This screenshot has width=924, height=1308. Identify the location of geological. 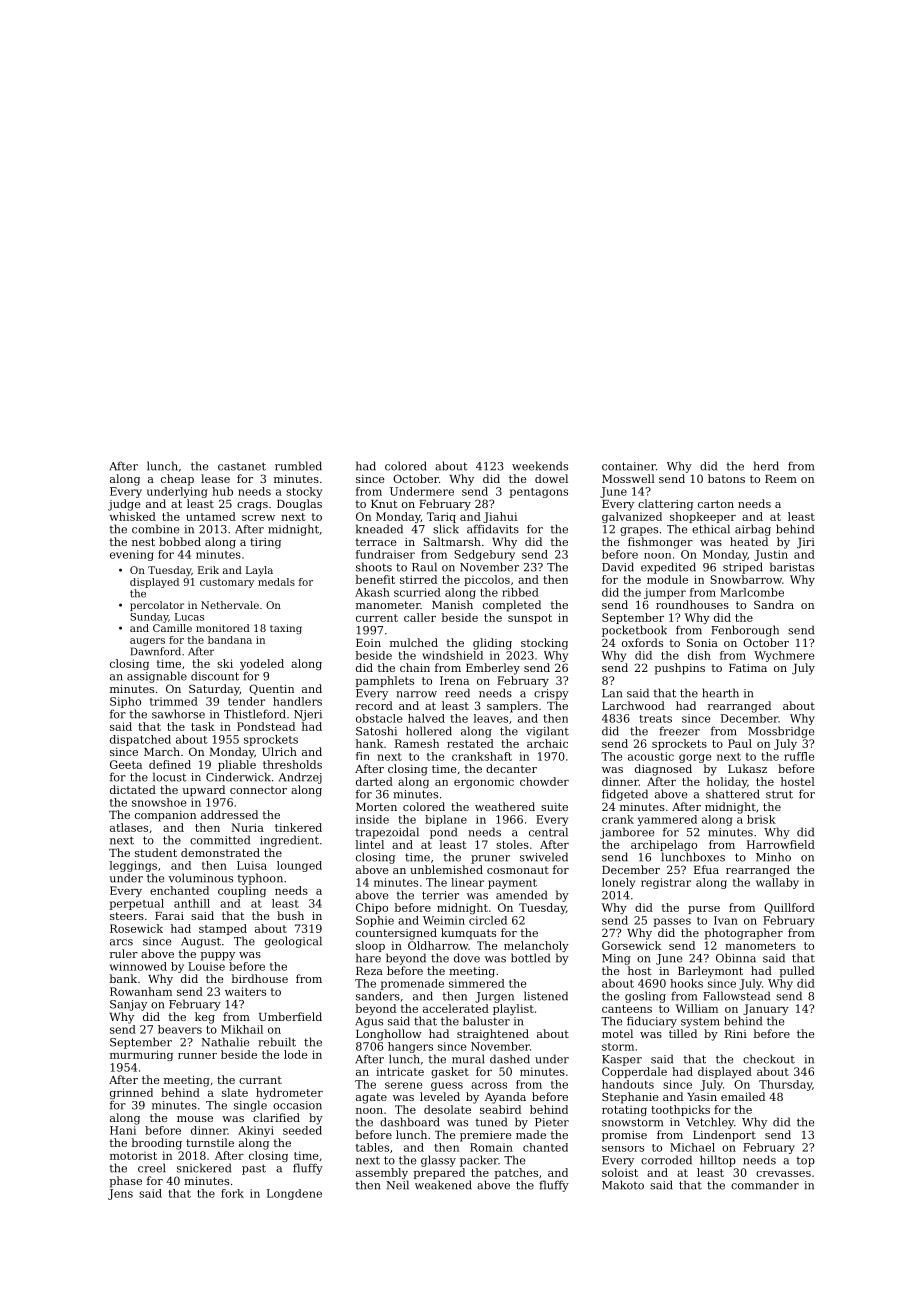
(293, 942).
